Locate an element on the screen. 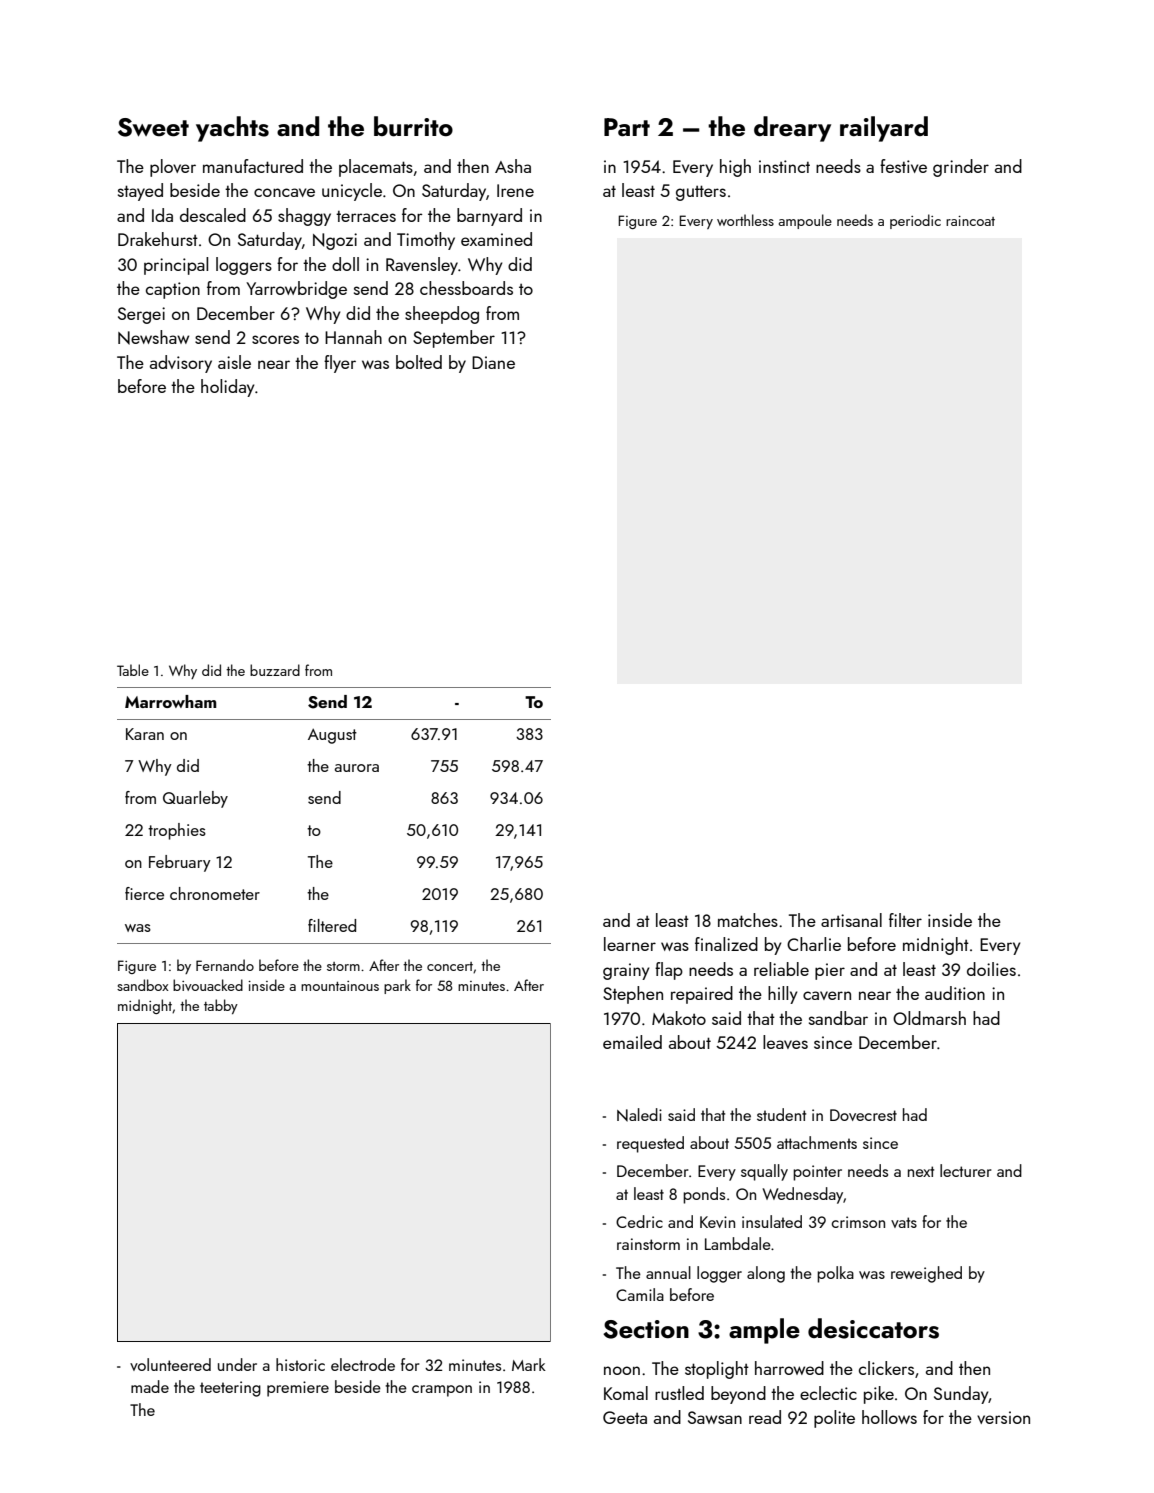 The image size is (1154, 1493). Newshaw is located at coordinates (153, 337).
